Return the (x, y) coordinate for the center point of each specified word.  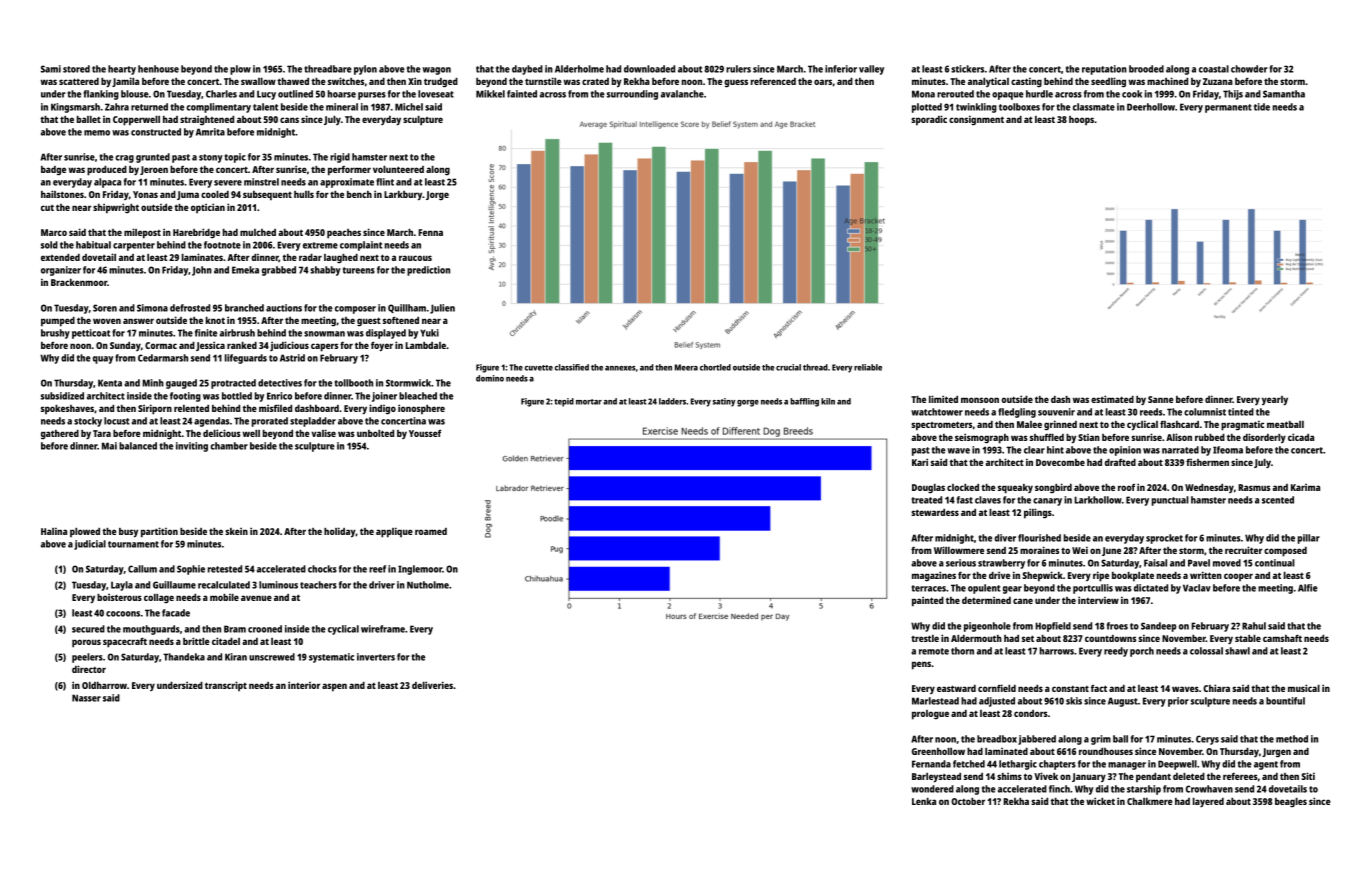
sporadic (929, 120)
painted (928, 601)
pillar (1309, 539)
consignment (976, 120)
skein (236, 531)
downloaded (649, 69)
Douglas (928, 489)
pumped (58, 322)
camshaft (1282, 638)
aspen (334, 687)
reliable (868, 367)
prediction (428, 271)
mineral (342, 107)
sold (49, 245)
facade (176, 613)
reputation (1104, 70)
